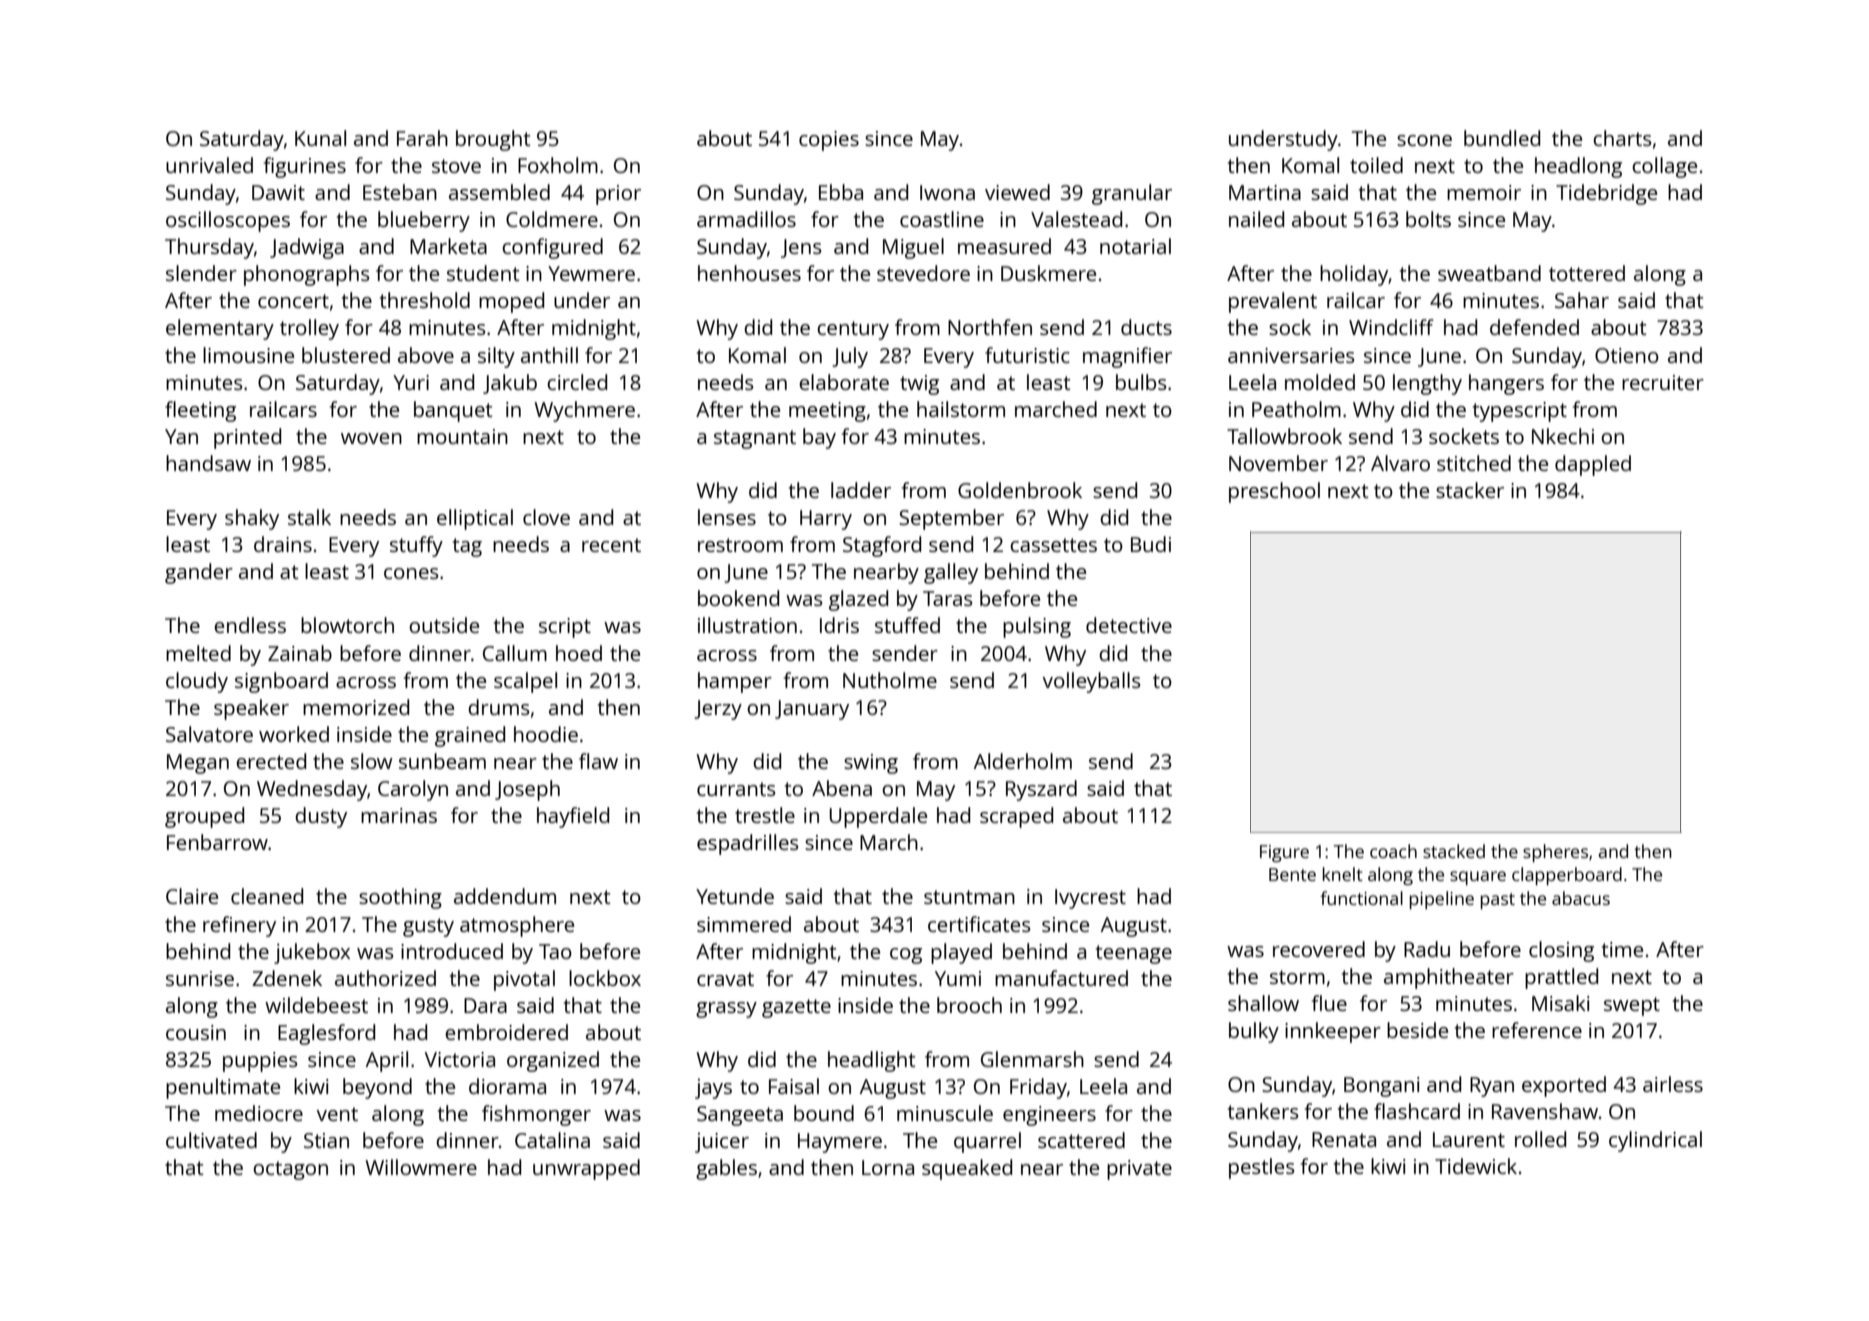 The width and height of the screenshot is (1869, 1321). What do you see at coordinates (826, 520) in the screenshot?
I see `Harry` at bounding box center [826, 520].
